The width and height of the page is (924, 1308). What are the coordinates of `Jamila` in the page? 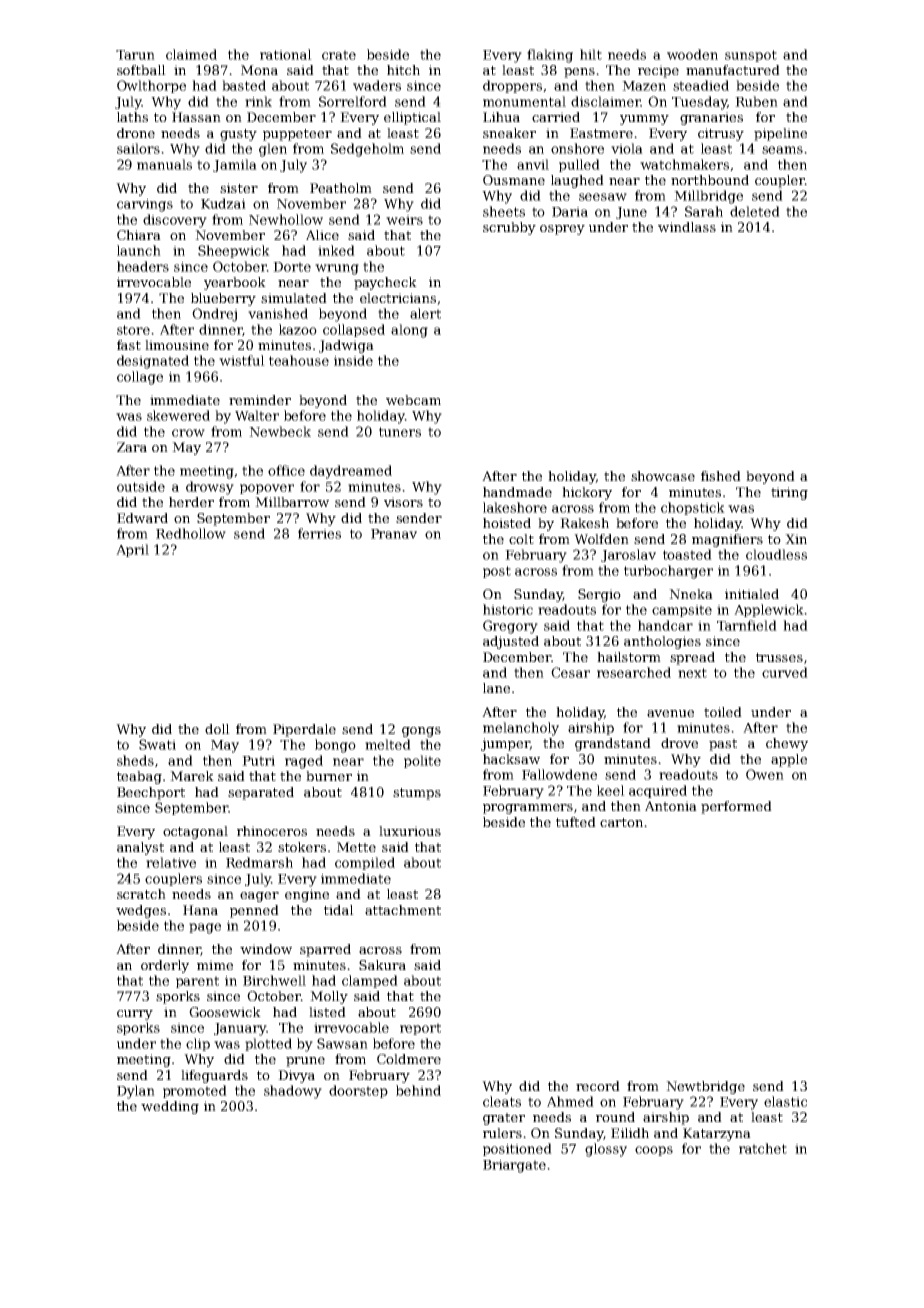 It's located at (235, 165).
